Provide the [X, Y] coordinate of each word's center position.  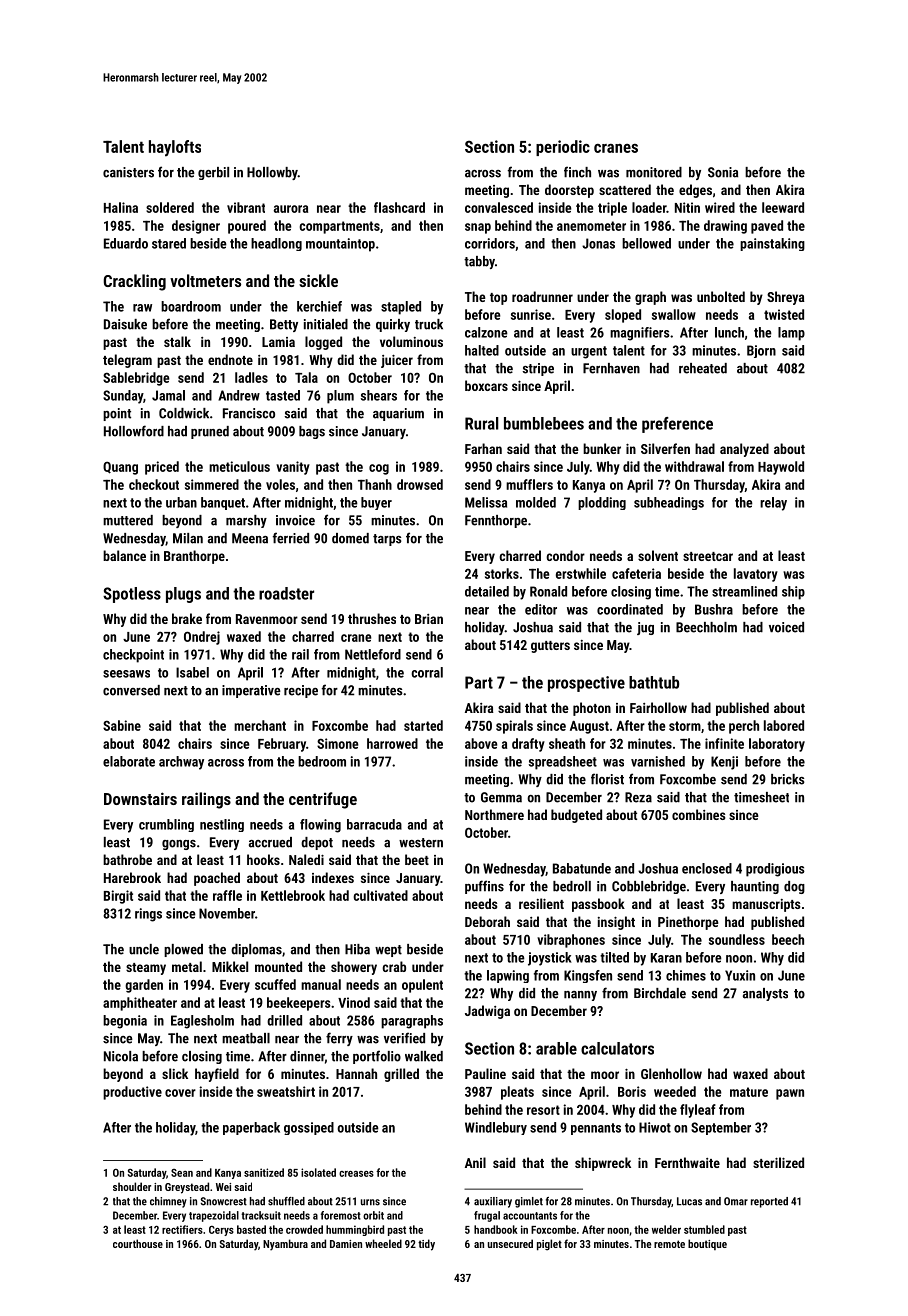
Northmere [494, 814]
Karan [666, 958]
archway [181, 763]
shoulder [132, 1186]
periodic [563, 148]
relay [773, 504]
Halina [121, 207]
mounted [278, 966]
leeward [783, 207]
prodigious [775, 870]
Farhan [483, 448]
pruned [210, 432]
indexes [333, 877]
